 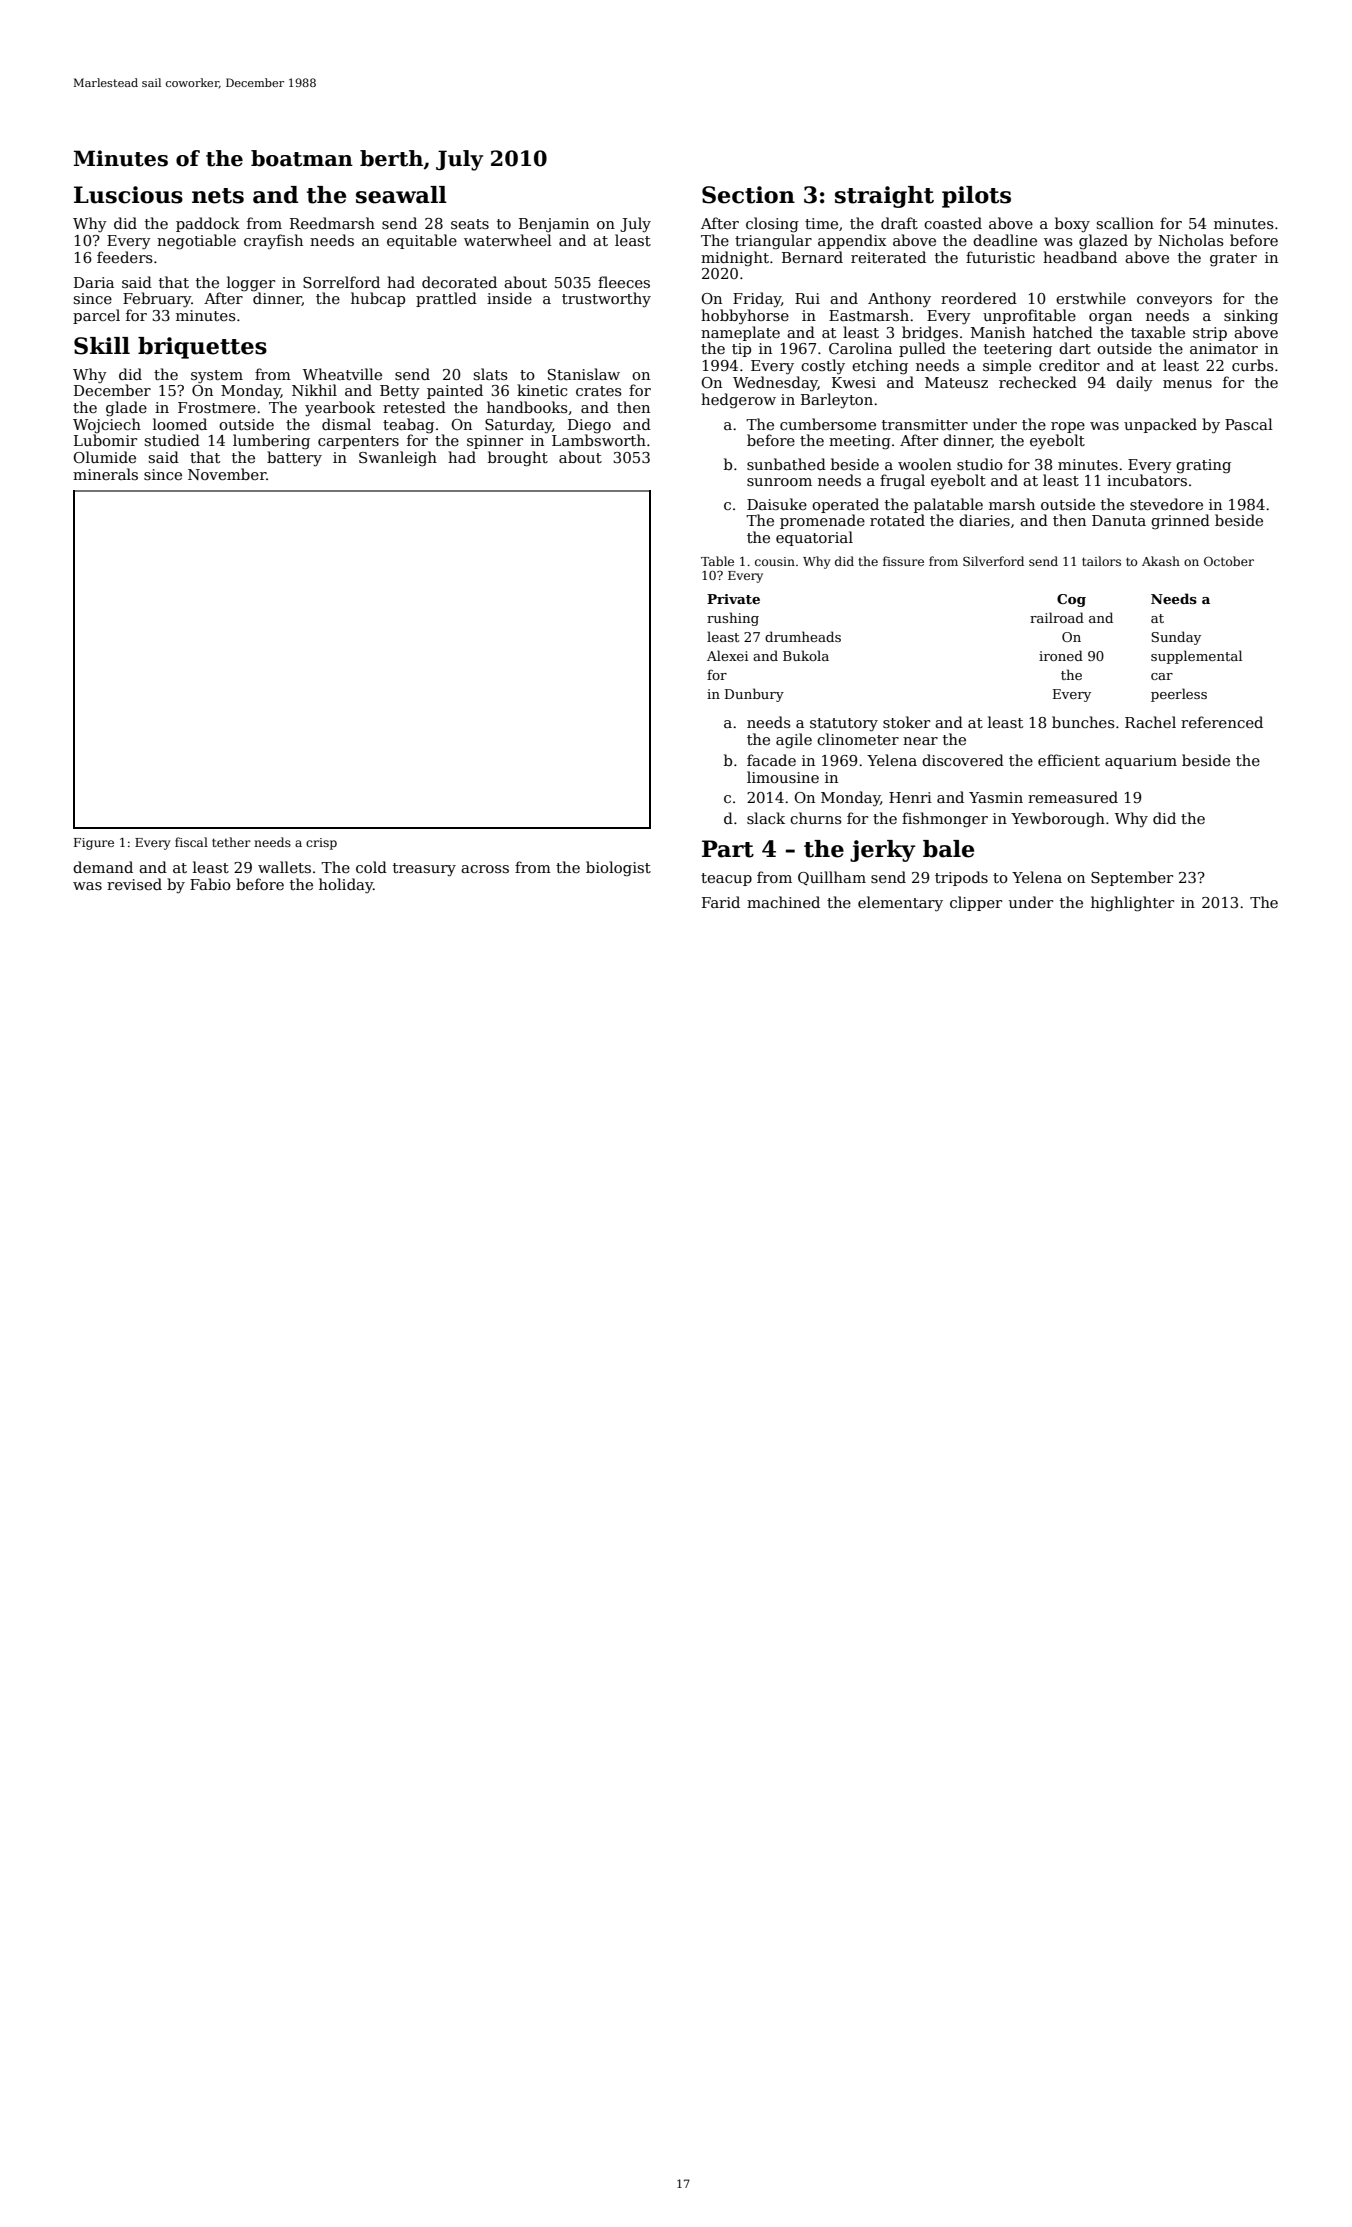 What do you see at coordinates (783, 902) in the screenshot?
I see `machined` at bounding box center [783, 902].
